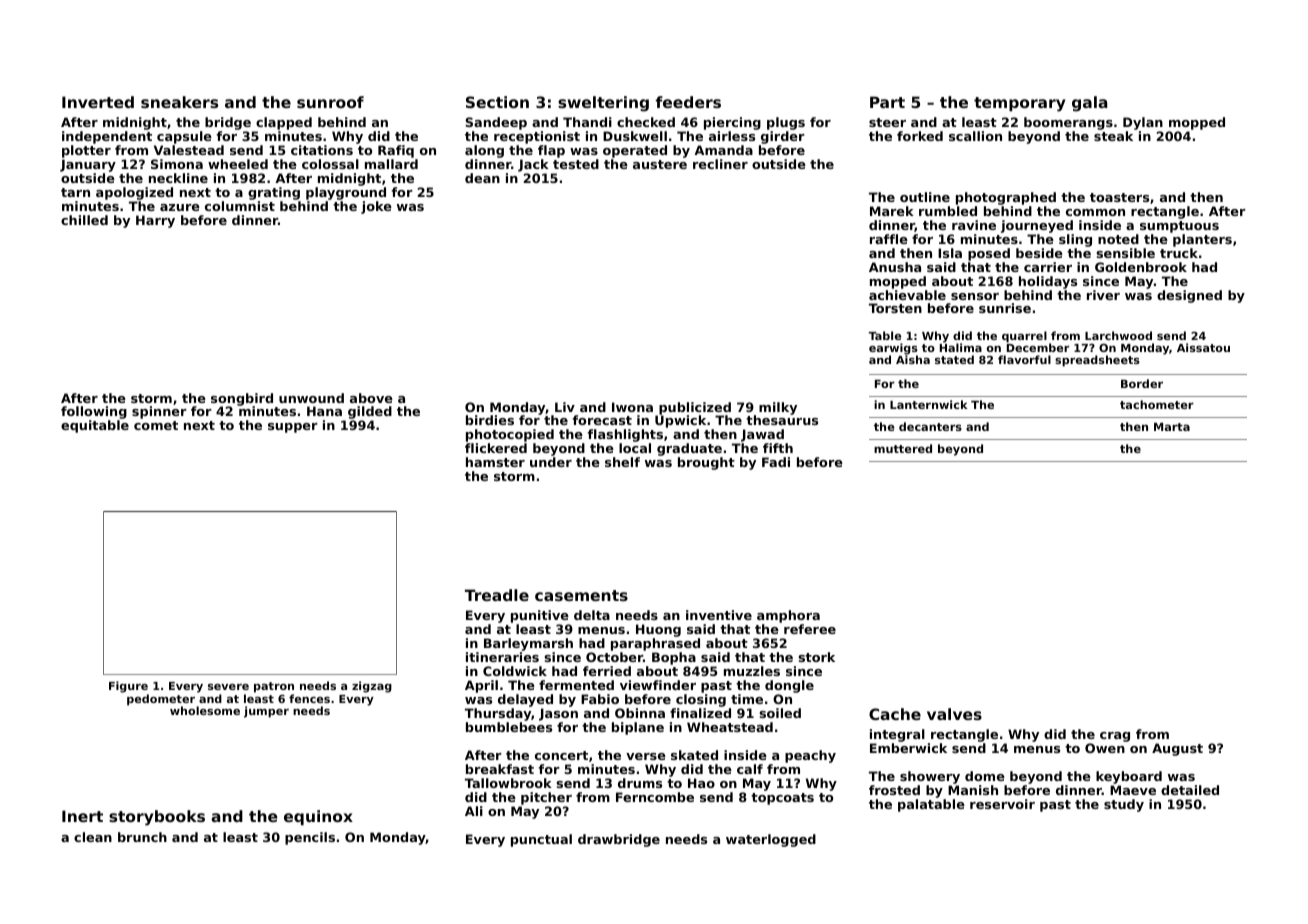 The image size is (1308, 924). Describe the element at coordinates (771, 840) in the page. I see `waterlogged` at that location.
